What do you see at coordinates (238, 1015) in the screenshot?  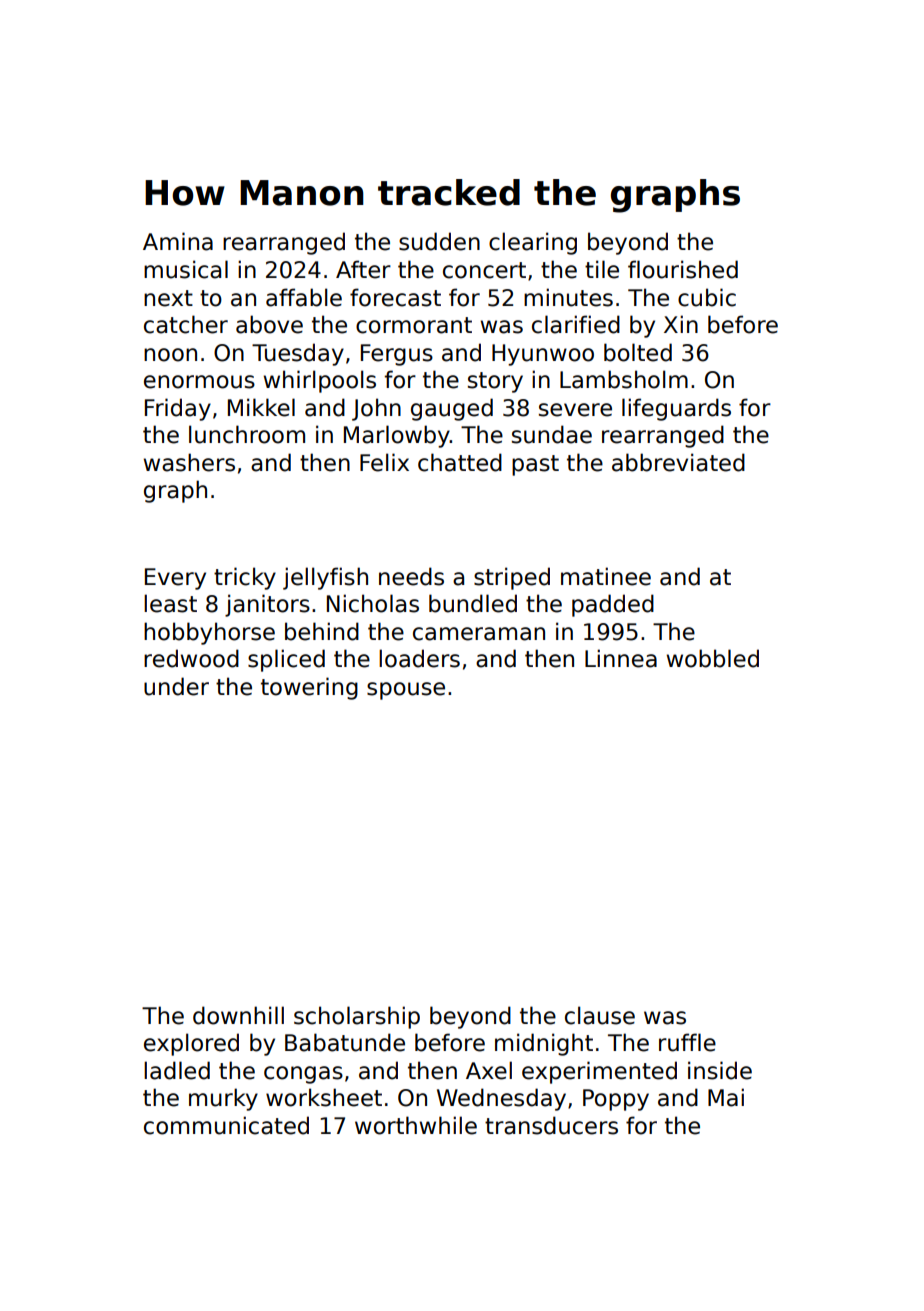 I see `downhill` at bounding box center [238, 1015].
